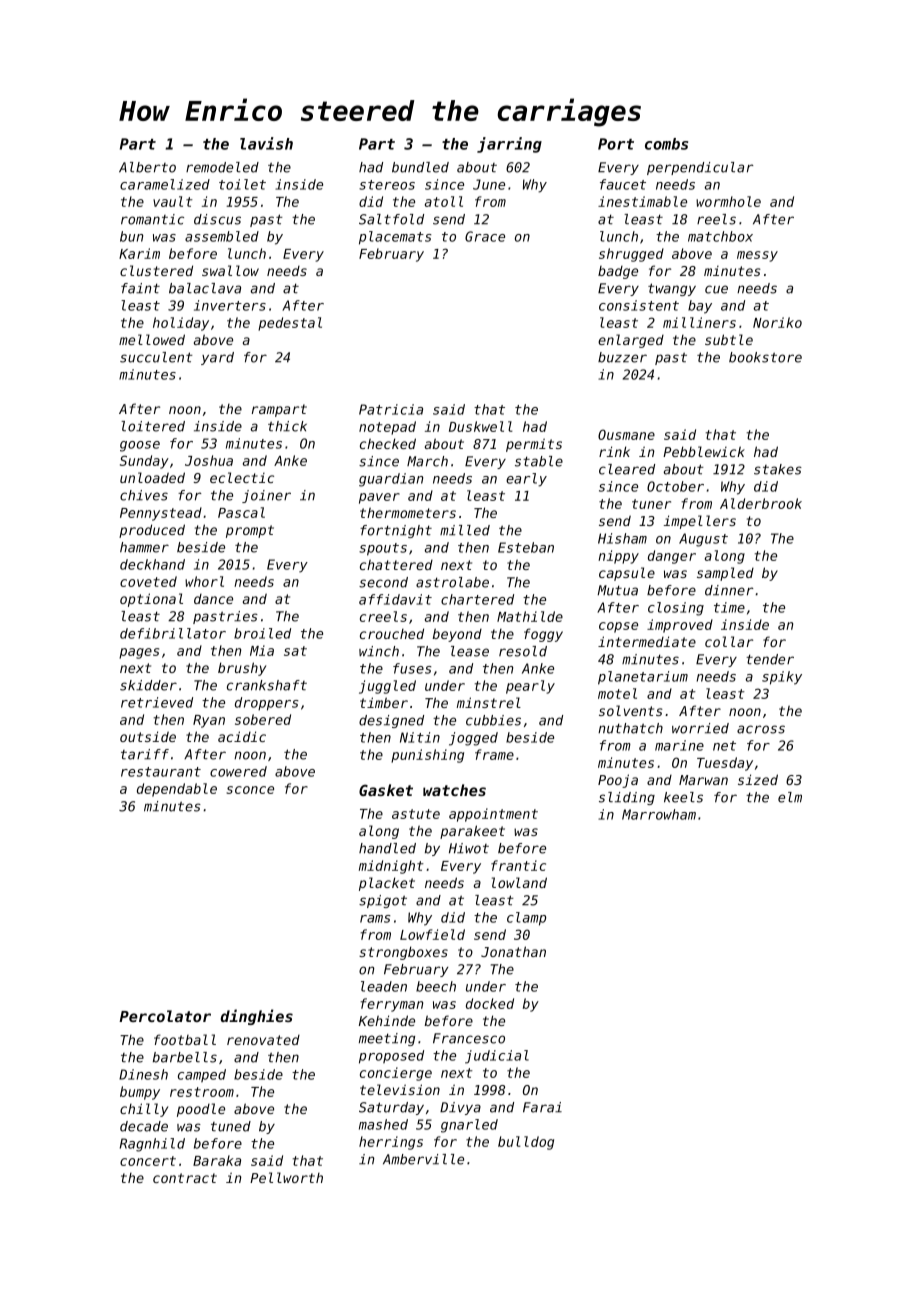 This screenshot has width=924, height=1308. What do you see at coordinates (202, 1075) in the screenshot?
I see `camped` at bounding box center [202, 1075].
